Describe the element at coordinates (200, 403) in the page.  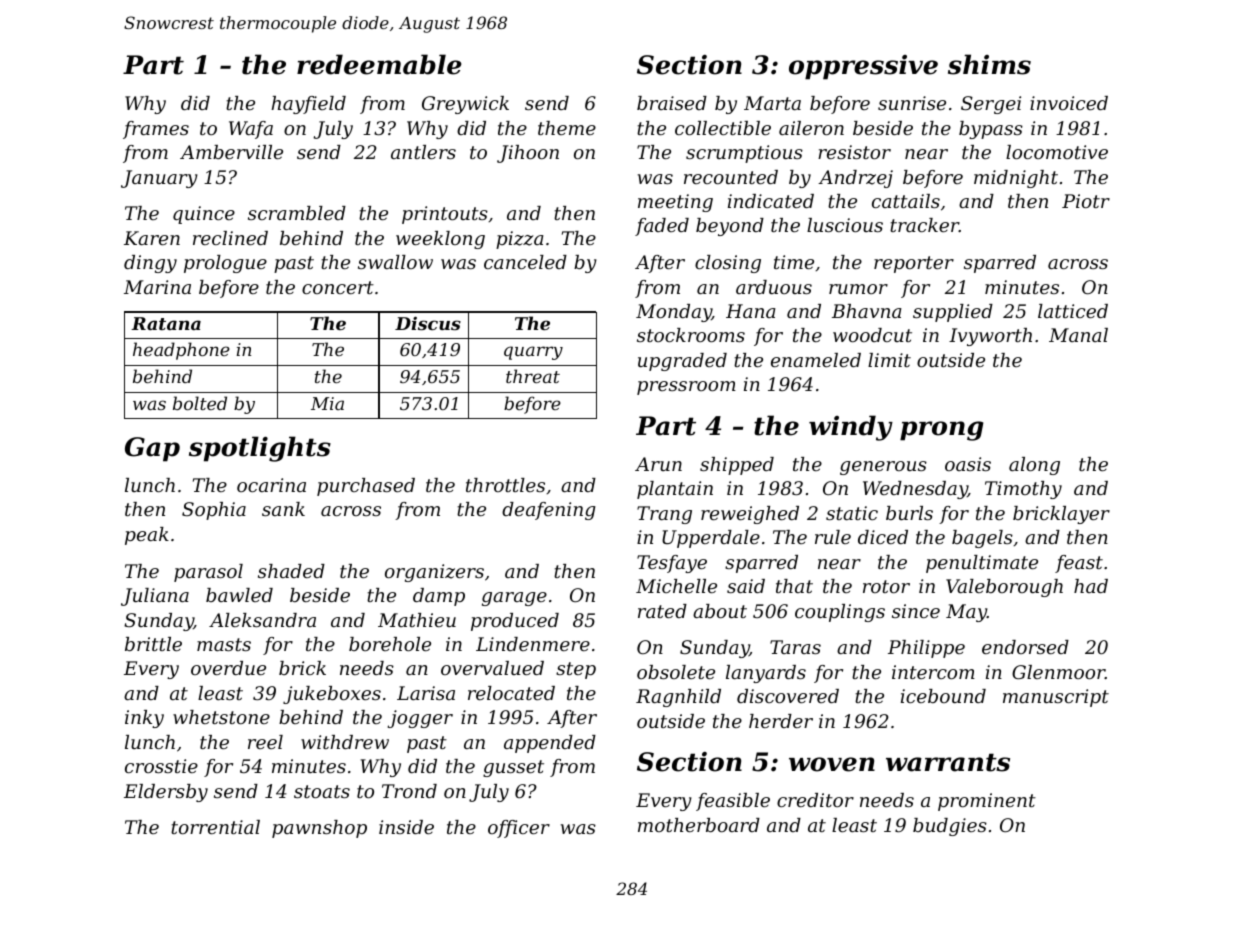
I see `bolted` at that location.
